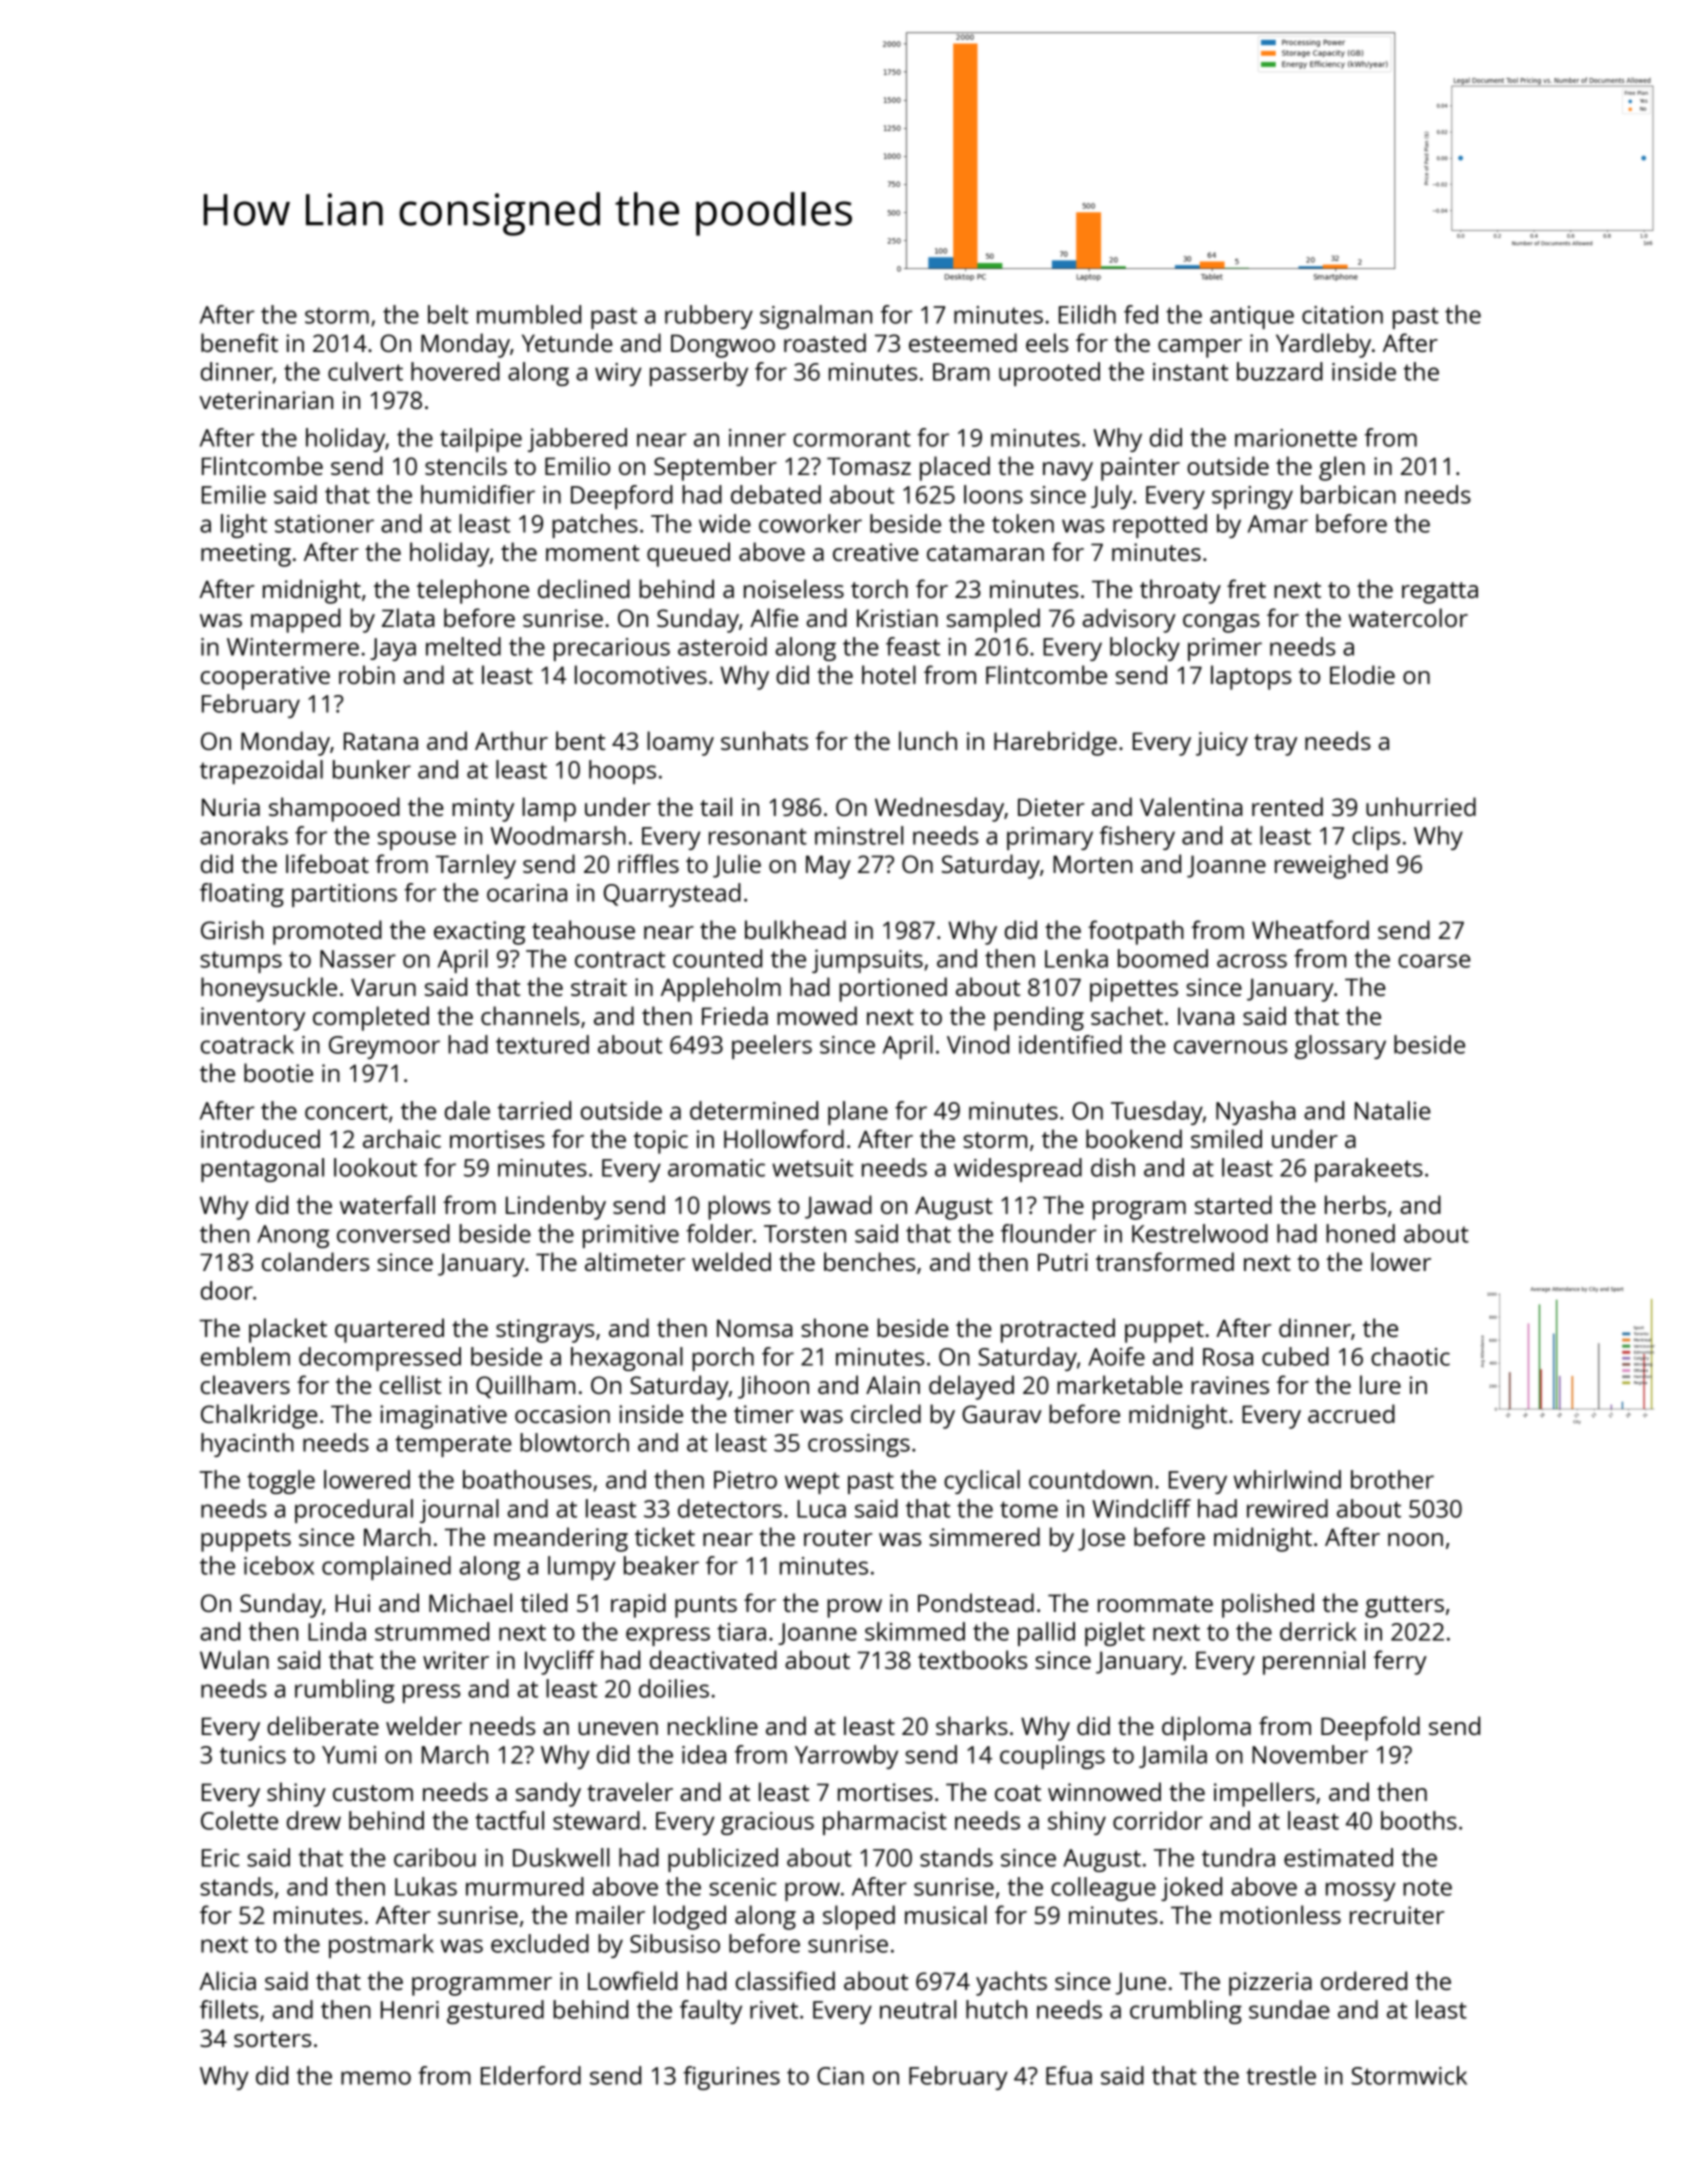 Image resolution: width=1683 pixels, height=2178 pixels. What do you see at coordinates (859, 1917) in the screenshot?
I see `sloped` at bounding box center [859, 1917].
